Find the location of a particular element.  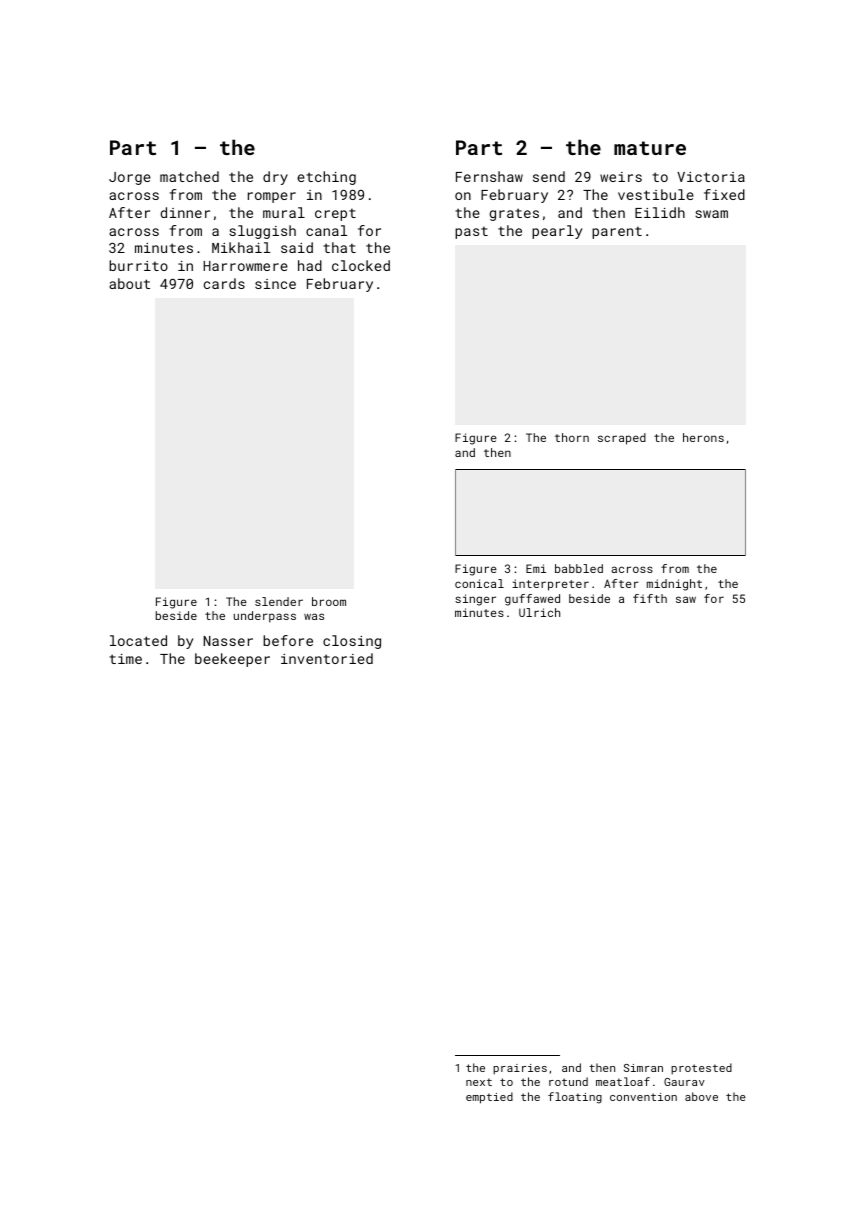

inventoried is located at coordinates (327, 658).
